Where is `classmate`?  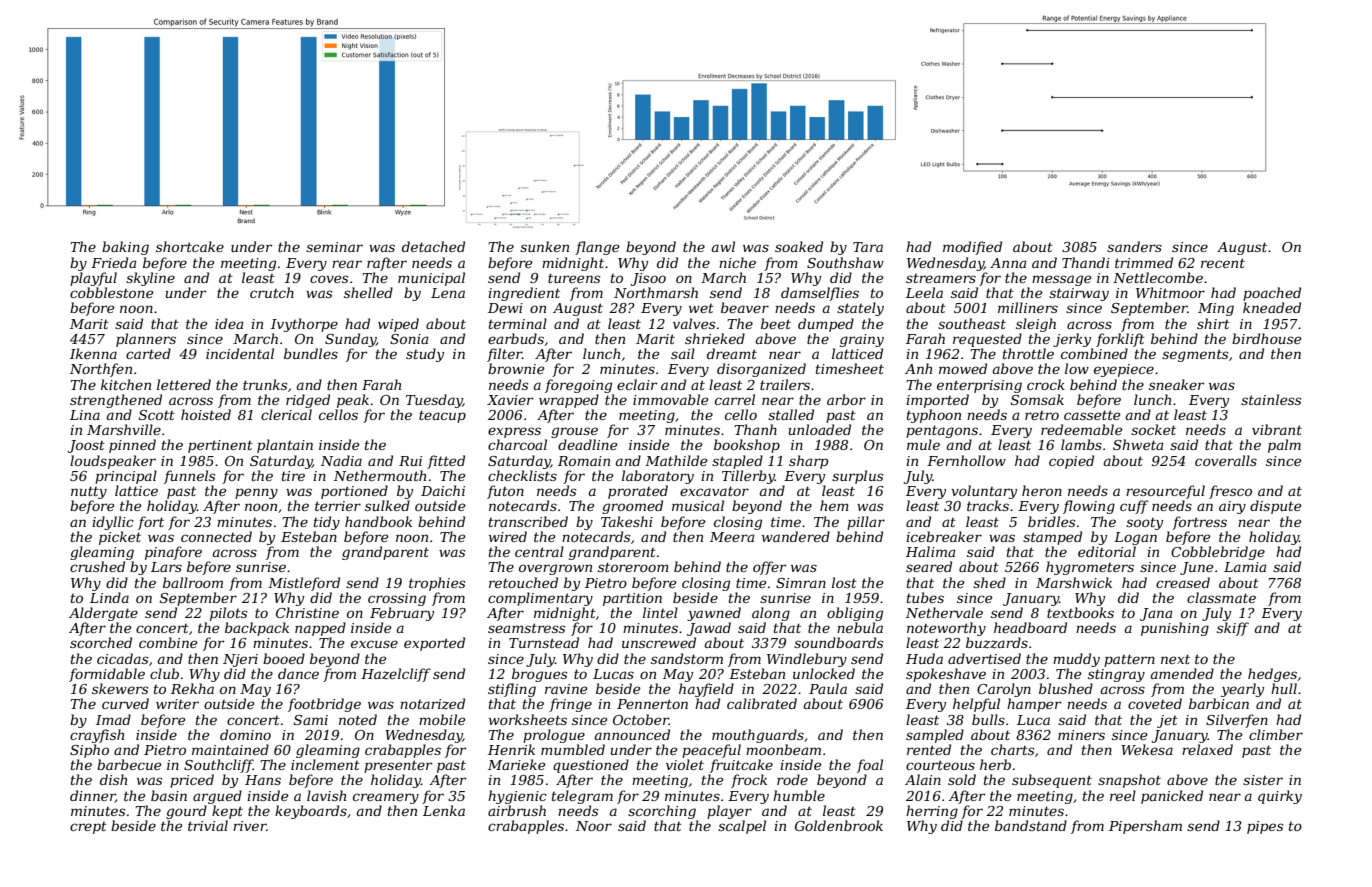 classmate is located at coordinates (1221, 597).
